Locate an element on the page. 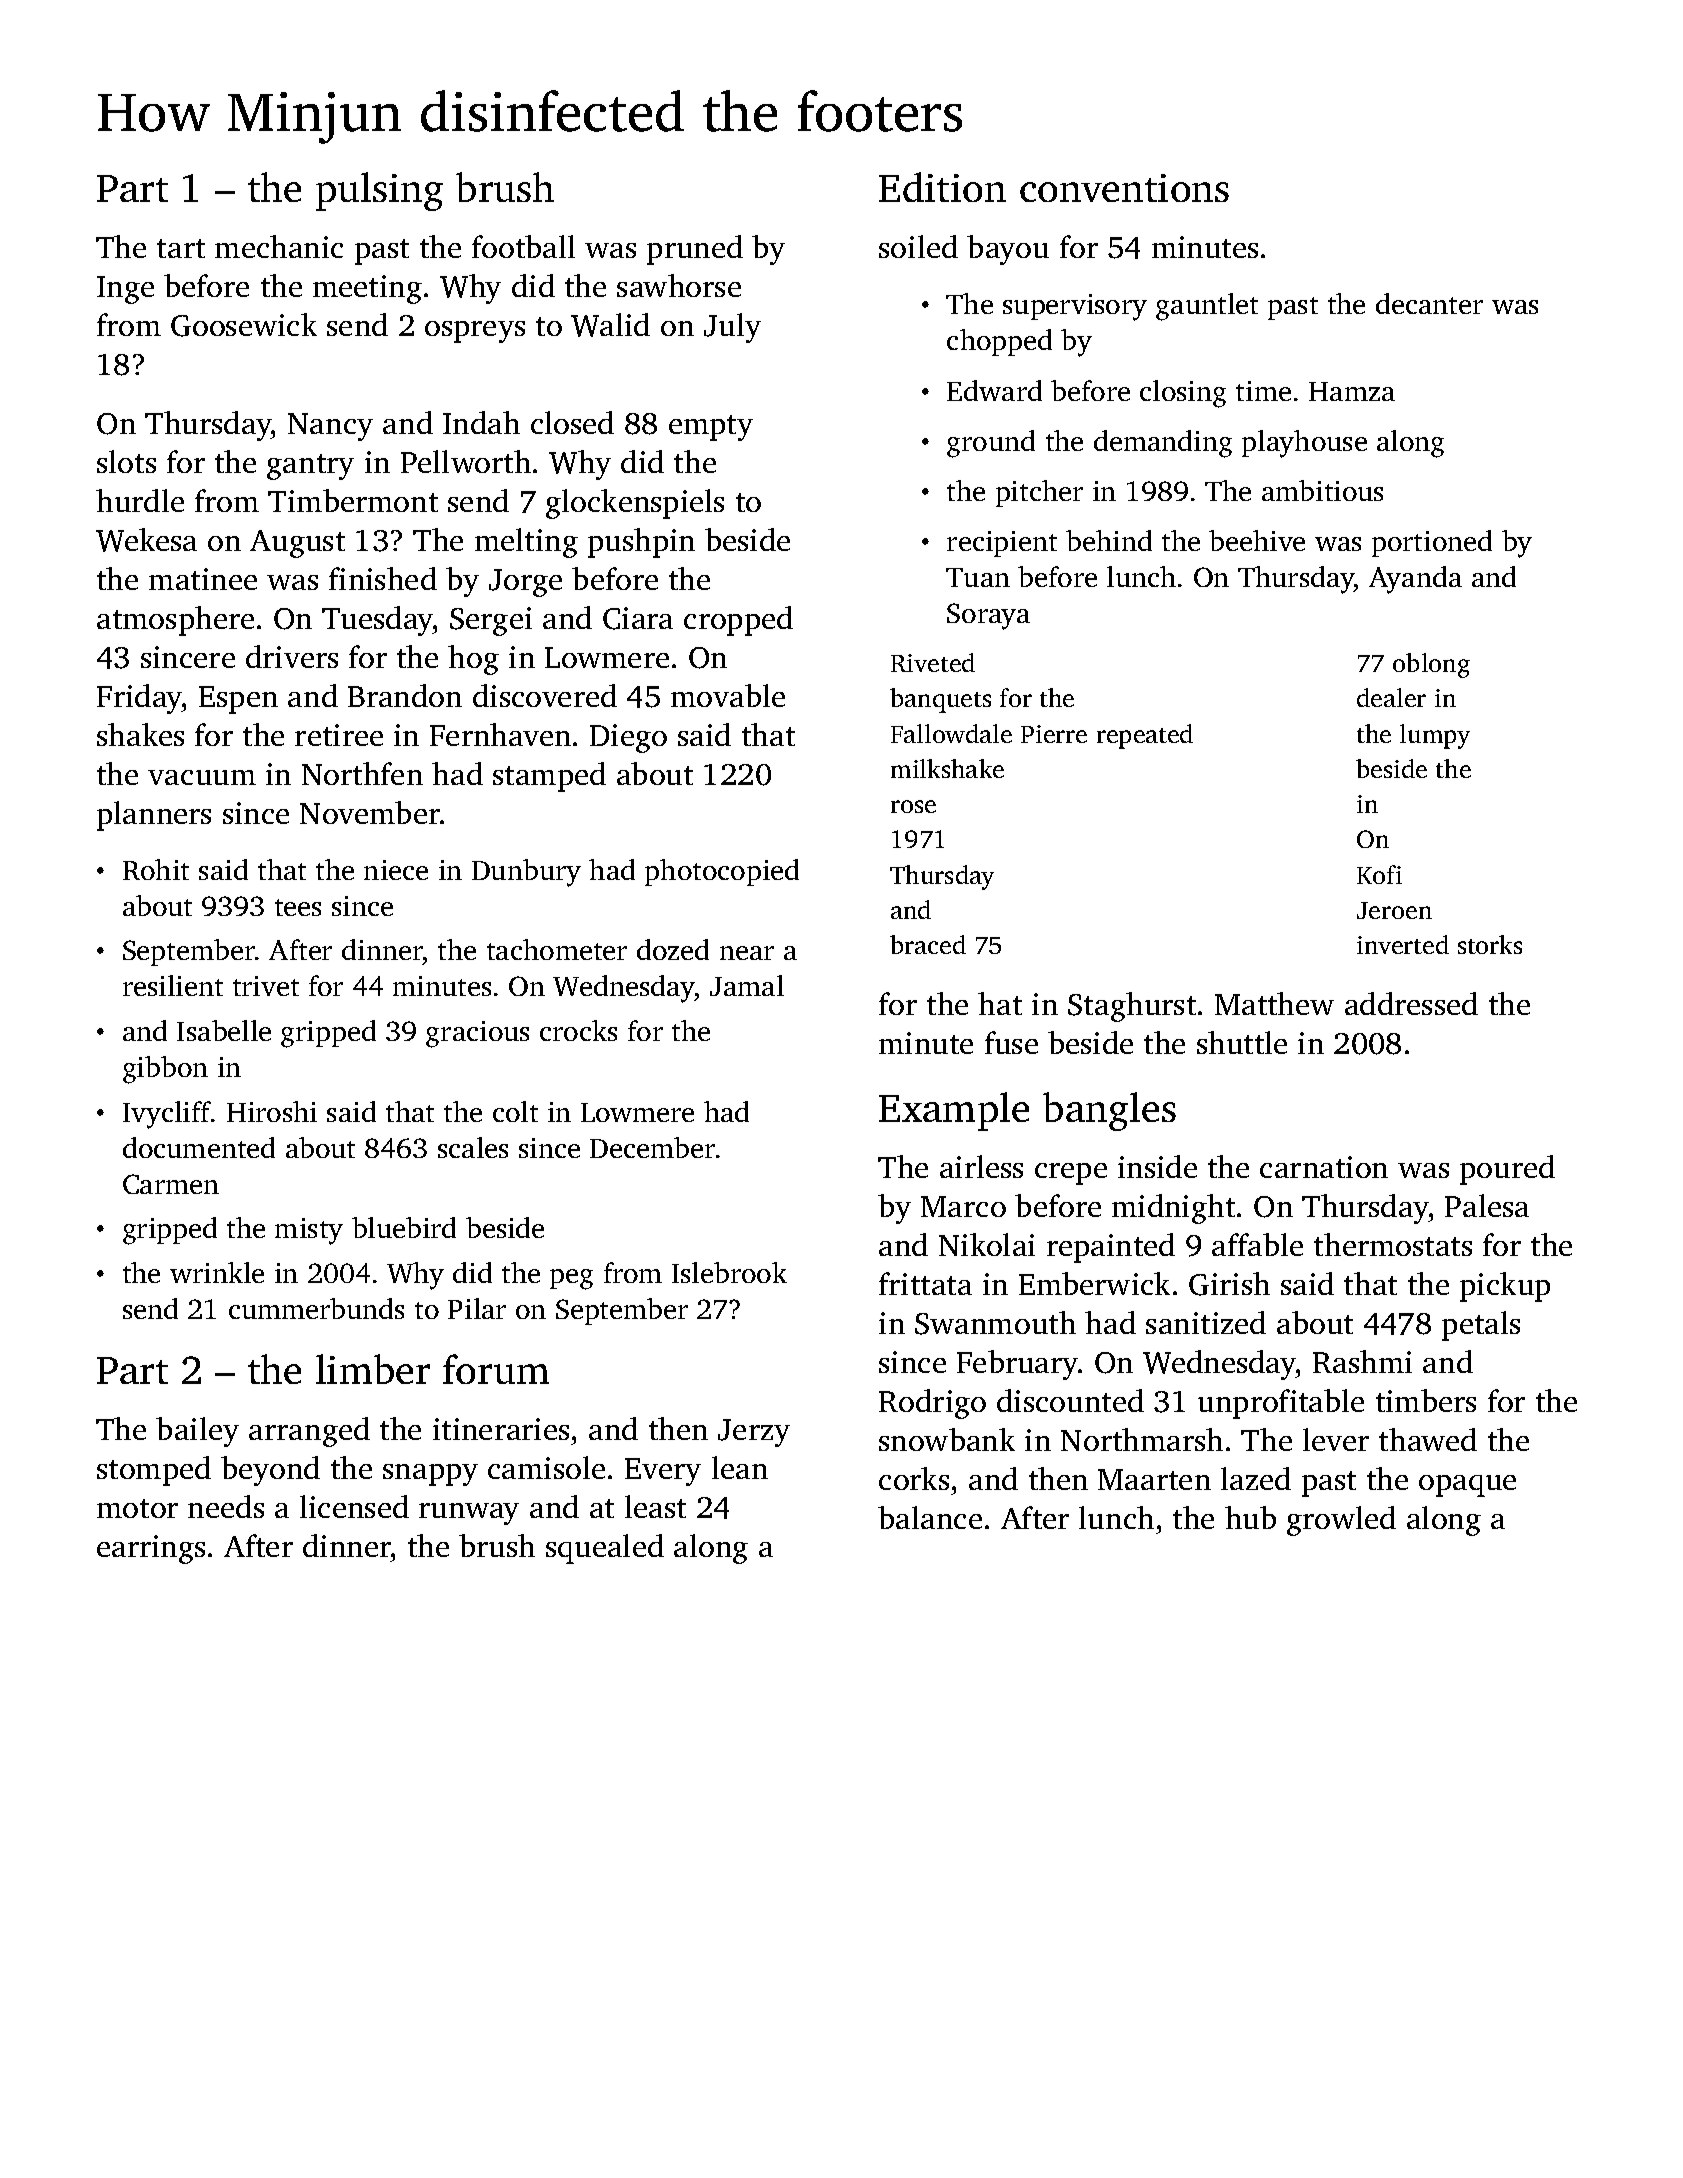 The height and width of the page is (2178, 1683). rose is located at coordinates (913, 806).
